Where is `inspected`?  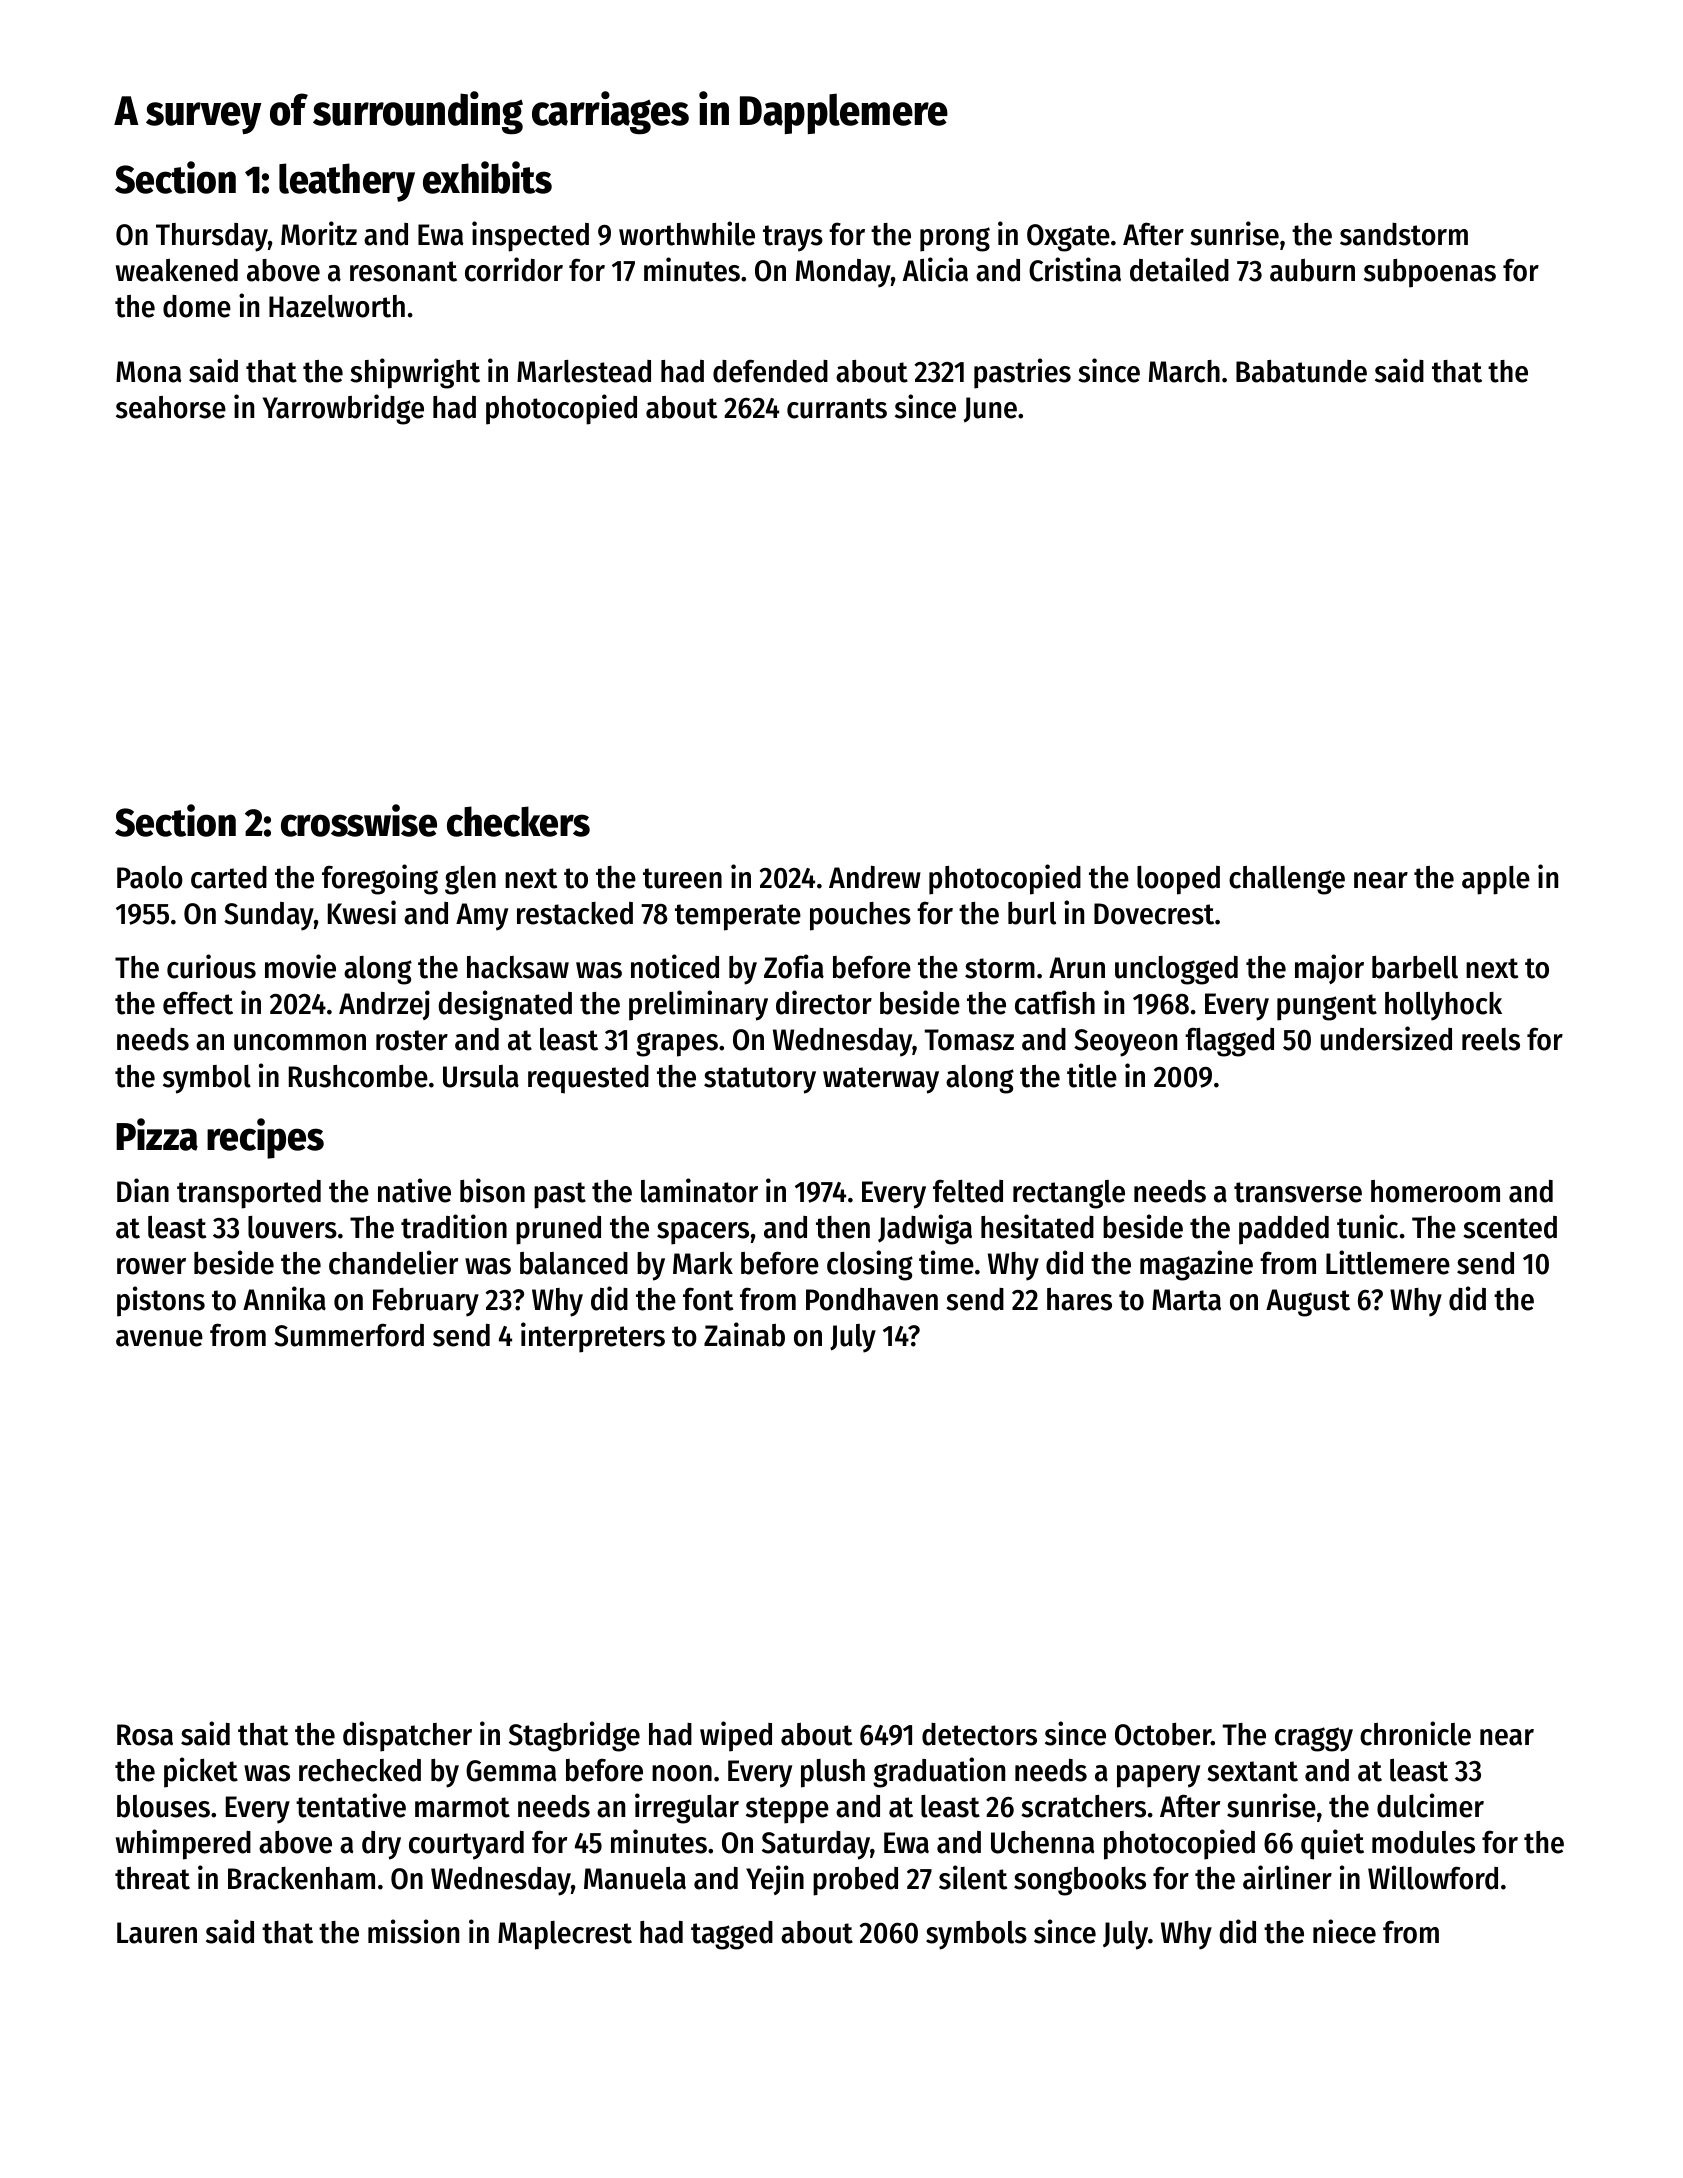
inspected is located at coordinates (530, 236).
